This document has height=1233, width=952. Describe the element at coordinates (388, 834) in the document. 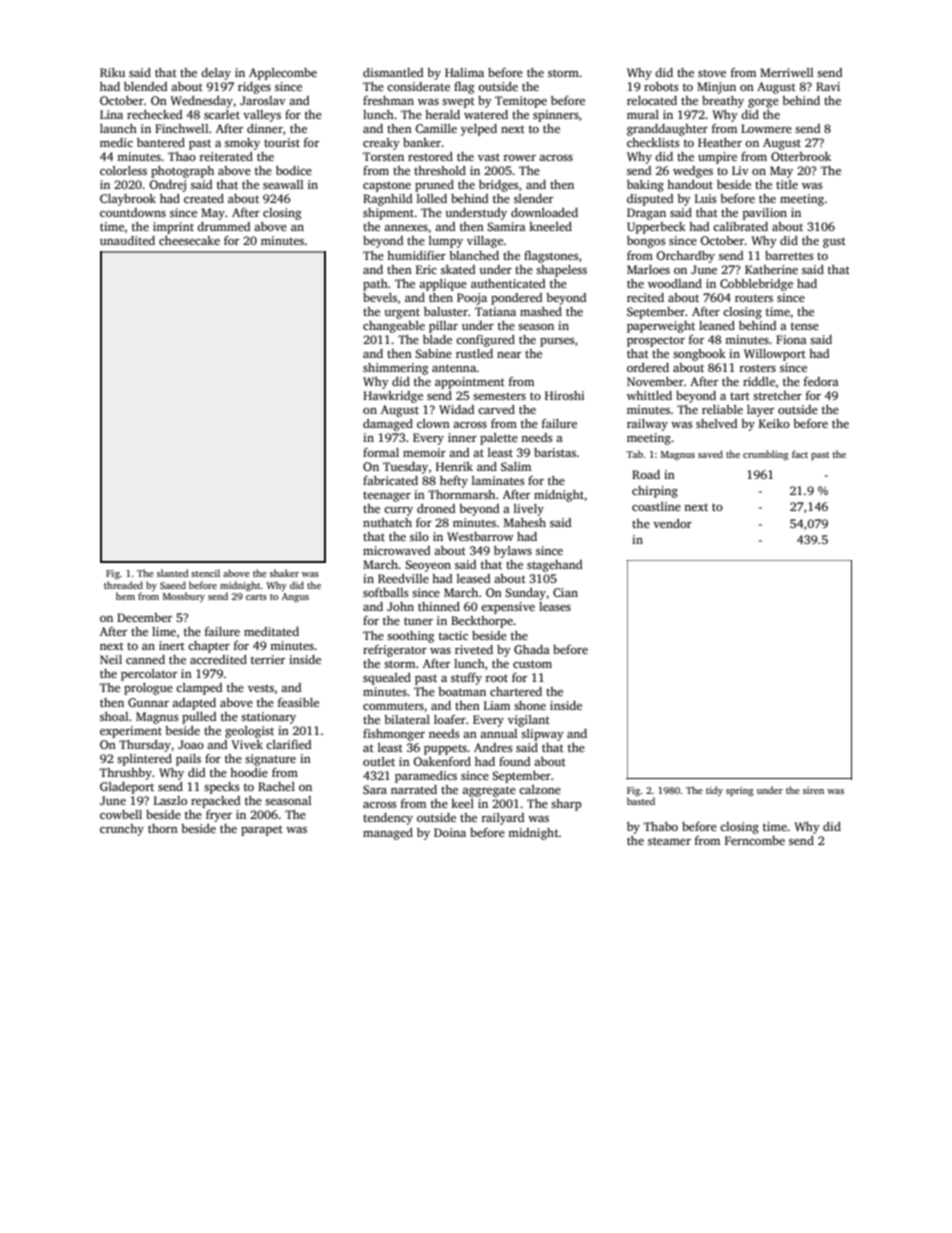

I see `managed` at that location.
